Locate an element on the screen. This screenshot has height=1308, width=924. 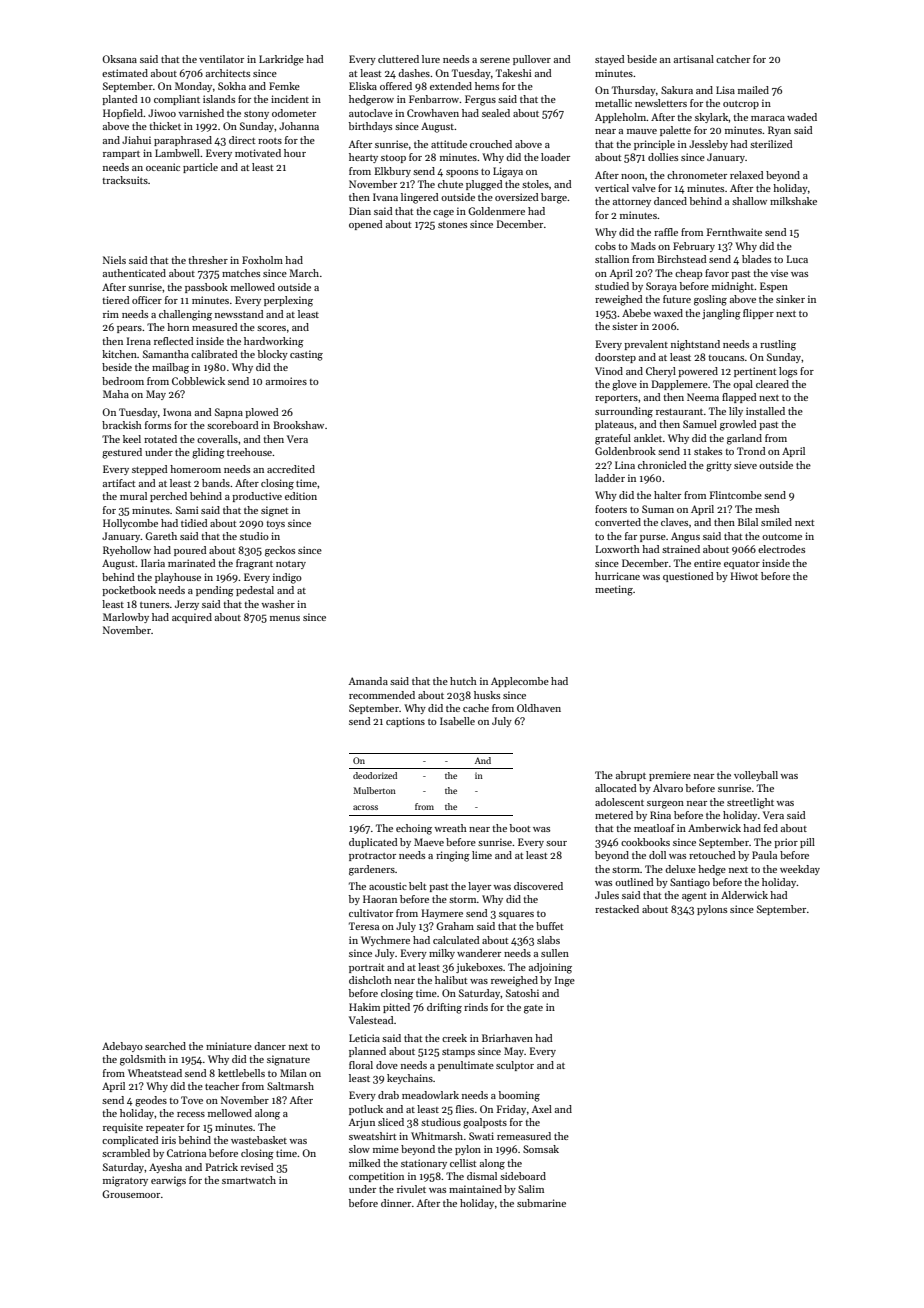
valve is located at coordinates (644, 188).
